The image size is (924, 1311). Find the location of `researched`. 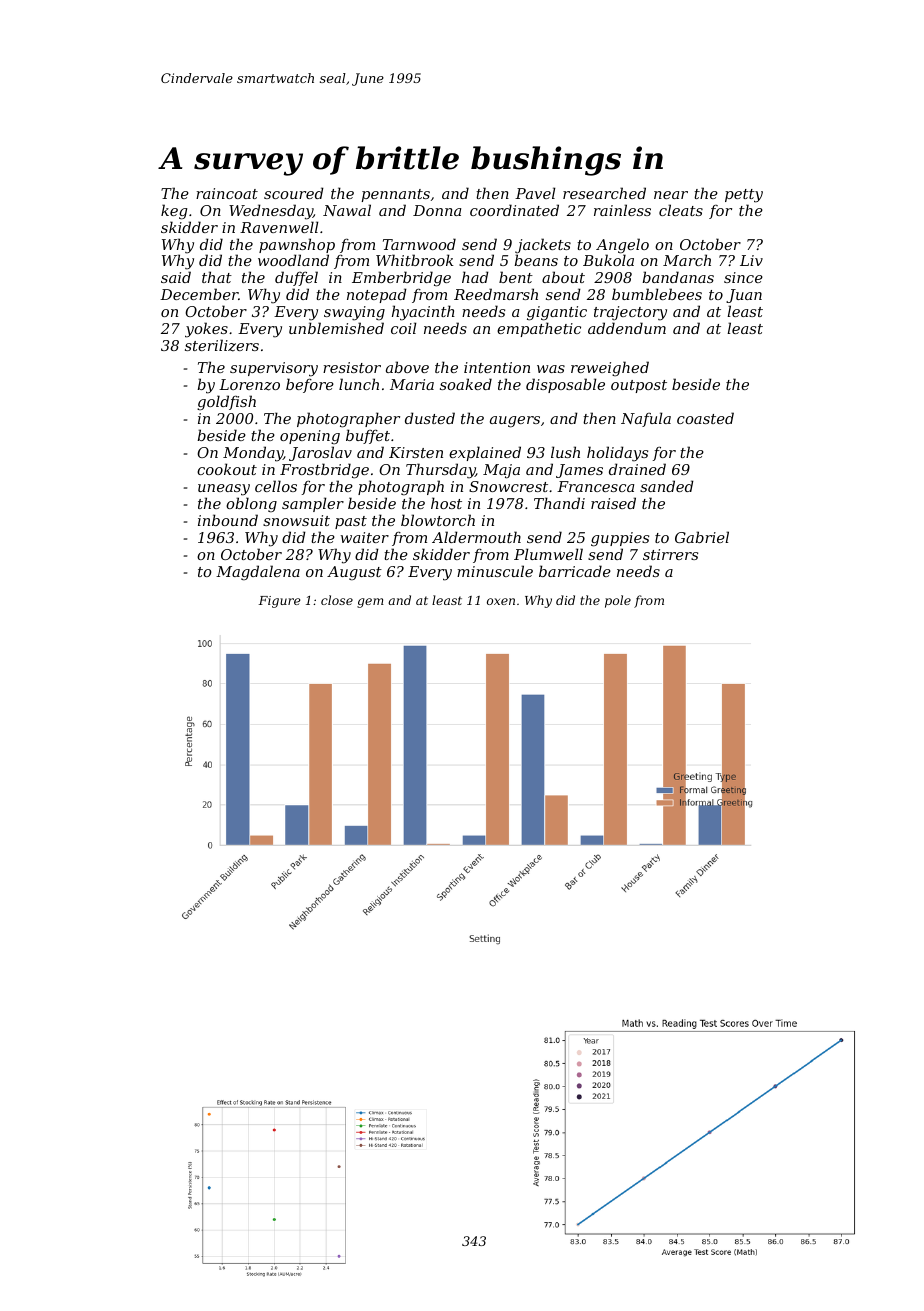

researched is located at coordinates (604, 193).
